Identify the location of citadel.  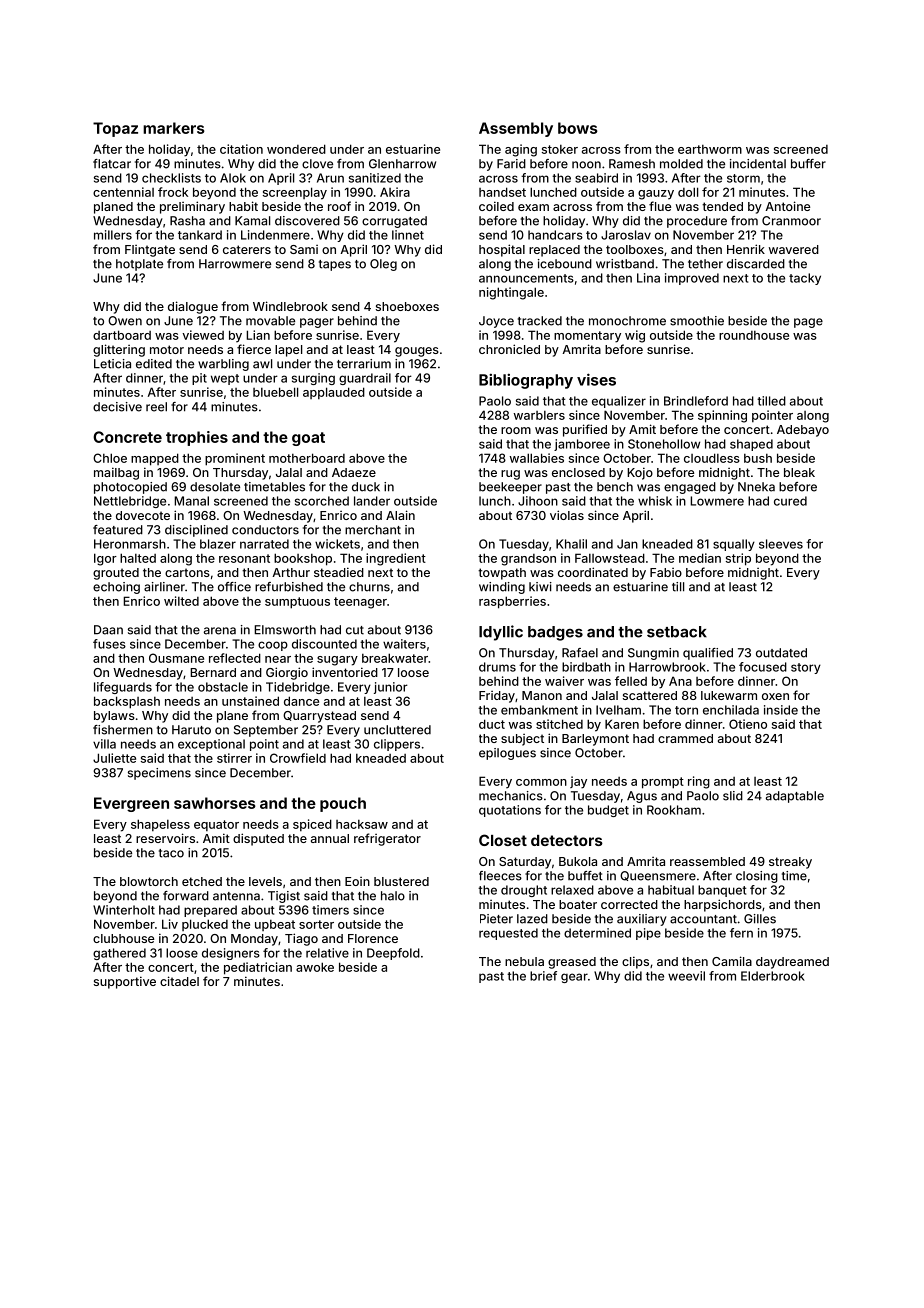
(179, 981).
